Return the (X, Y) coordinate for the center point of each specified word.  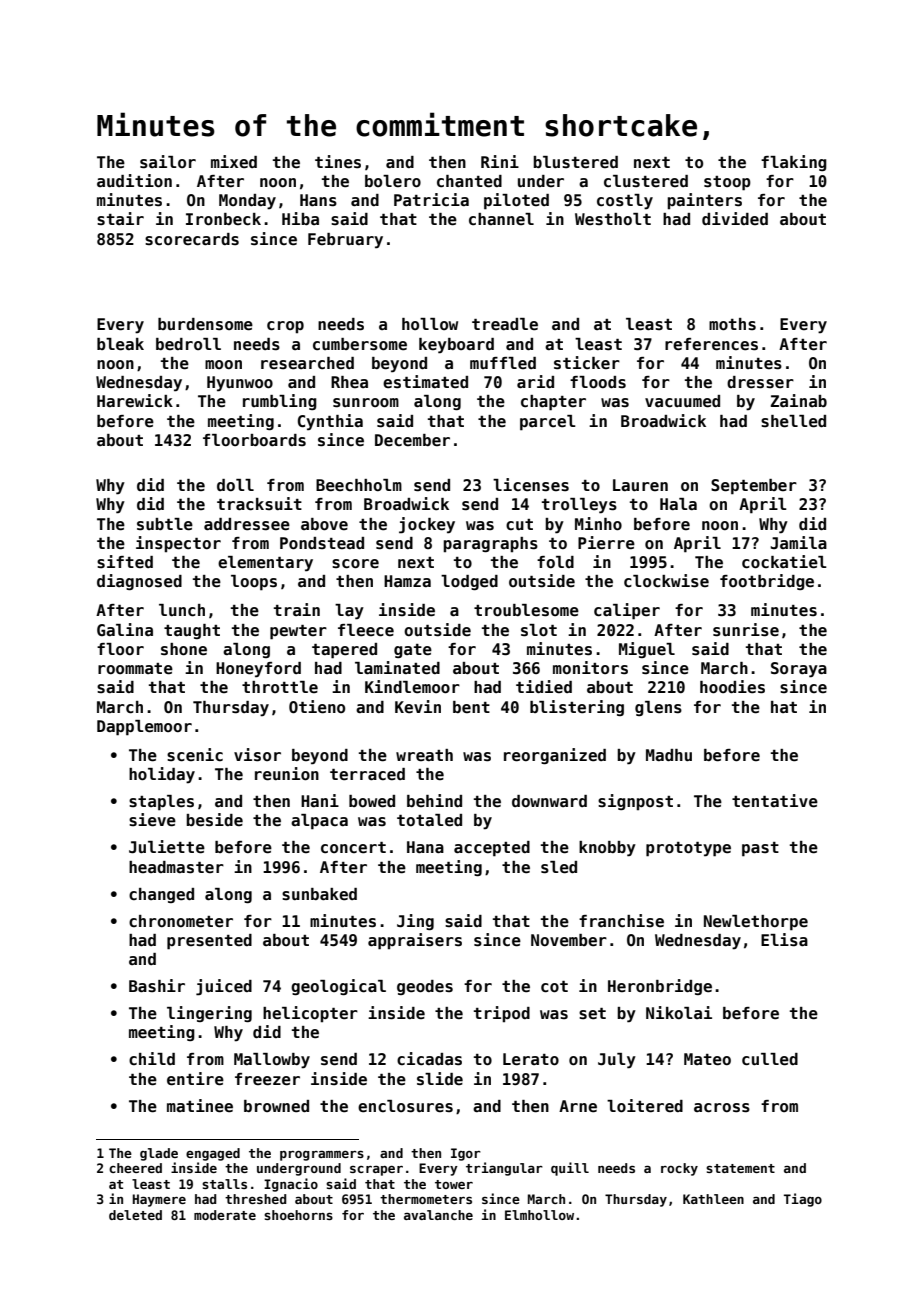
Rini (500, 161)
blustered (575, 162)
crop (285, 327)
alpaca (319, 822)
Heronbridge (660, 987)
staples (161, 803)
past (760, 849)
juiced (224, 987)
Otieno (317, 707)
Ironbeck (223, 219)
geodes (425, 987)
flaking (794, 163)
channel (501, 219)
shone (184, 649)
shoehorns (298, 1215)
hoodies (732, 687)
